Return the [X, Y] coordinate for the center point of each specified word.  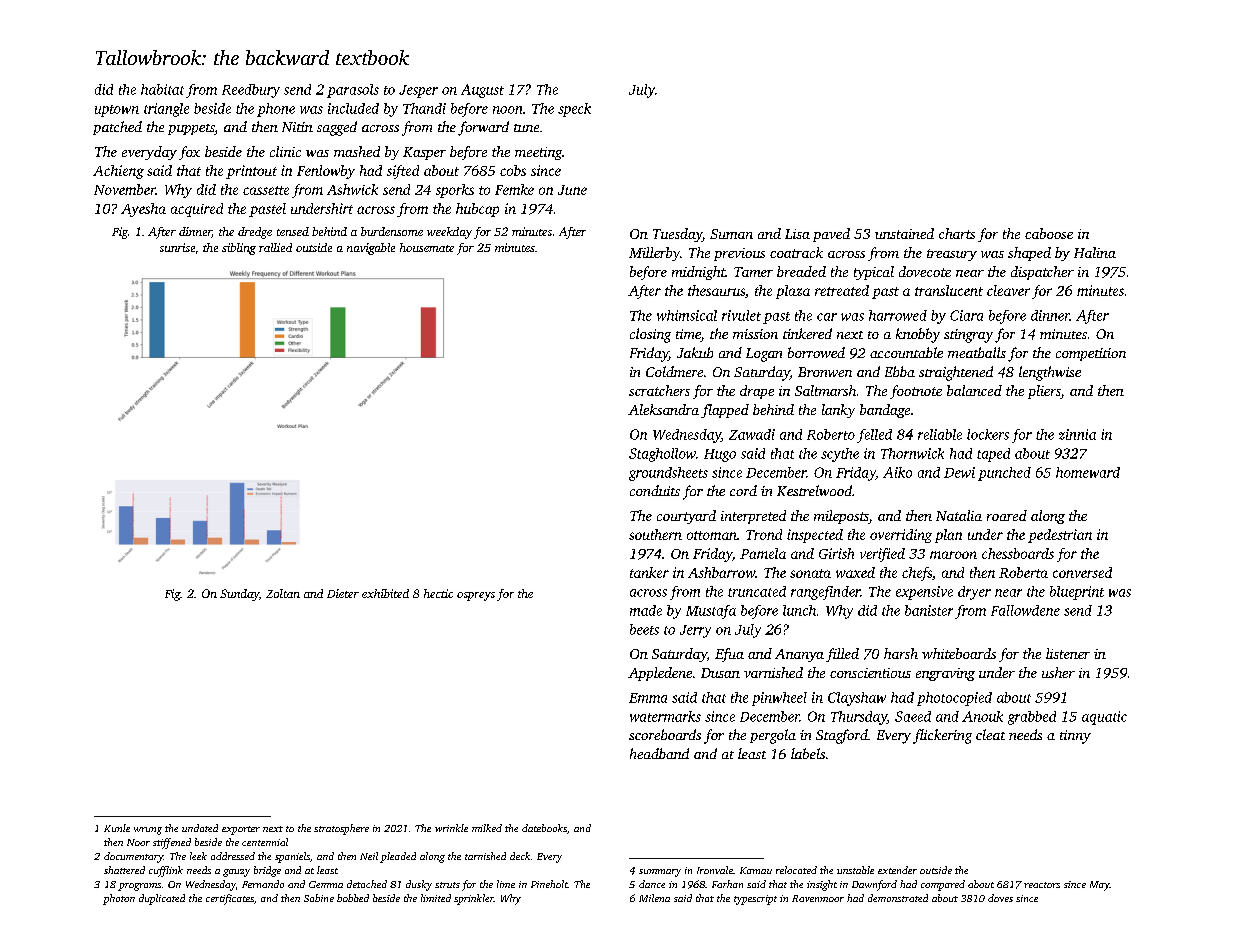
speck [574, 110]
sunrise [177, 247]
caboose [1049, 233]
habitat [162, 89]
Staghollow [662, 455]
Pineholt [549, 884]
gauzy [236, 873]
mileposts [841, 517]
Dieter [343, 593]
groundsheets [668, 474]
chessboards [1018, 553]
